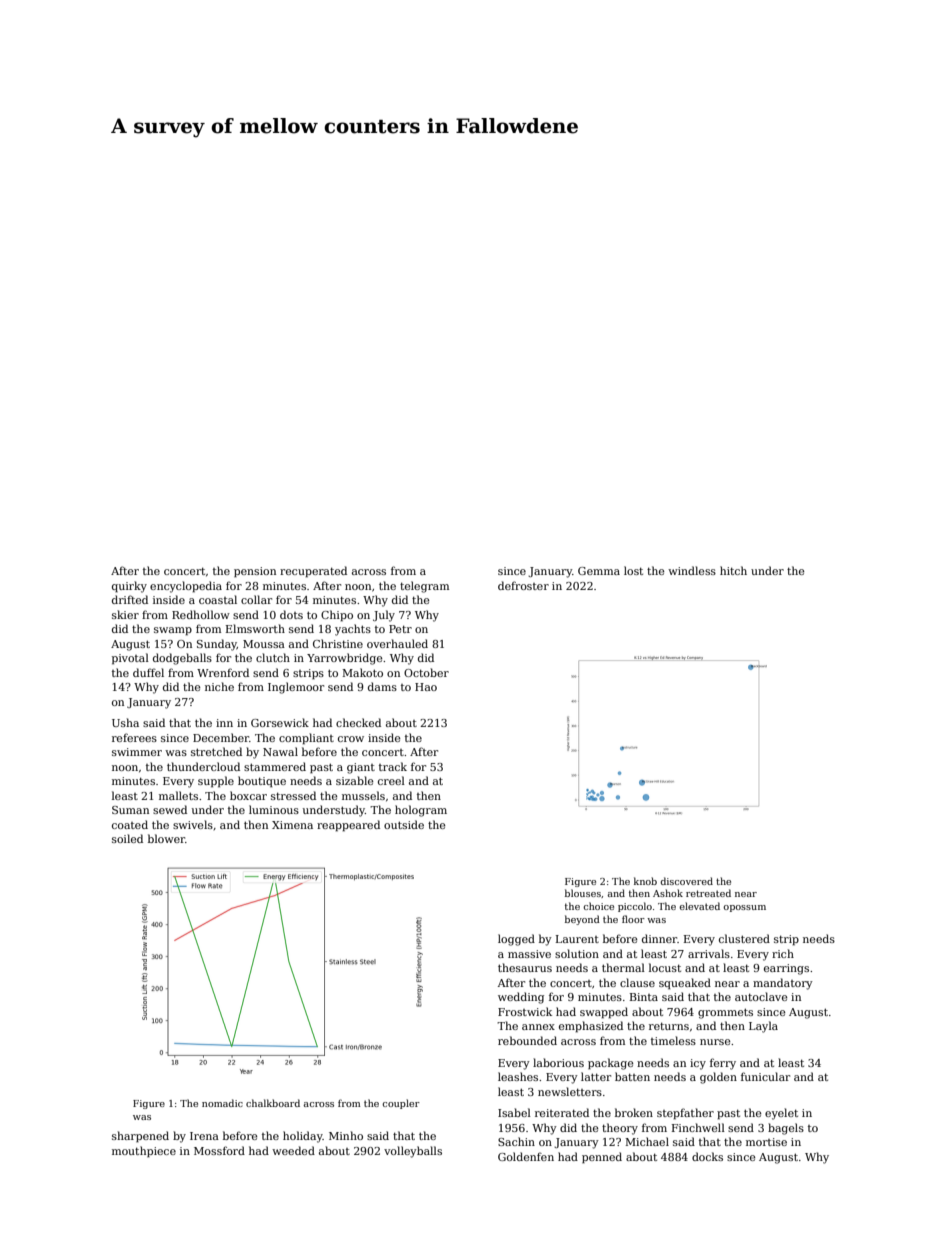 The width and height of the screenshot is (952, 1233). What do you see at coordinates (255, 572) in the screenshot?
I see `pension` at bounding box center [255, 572].
